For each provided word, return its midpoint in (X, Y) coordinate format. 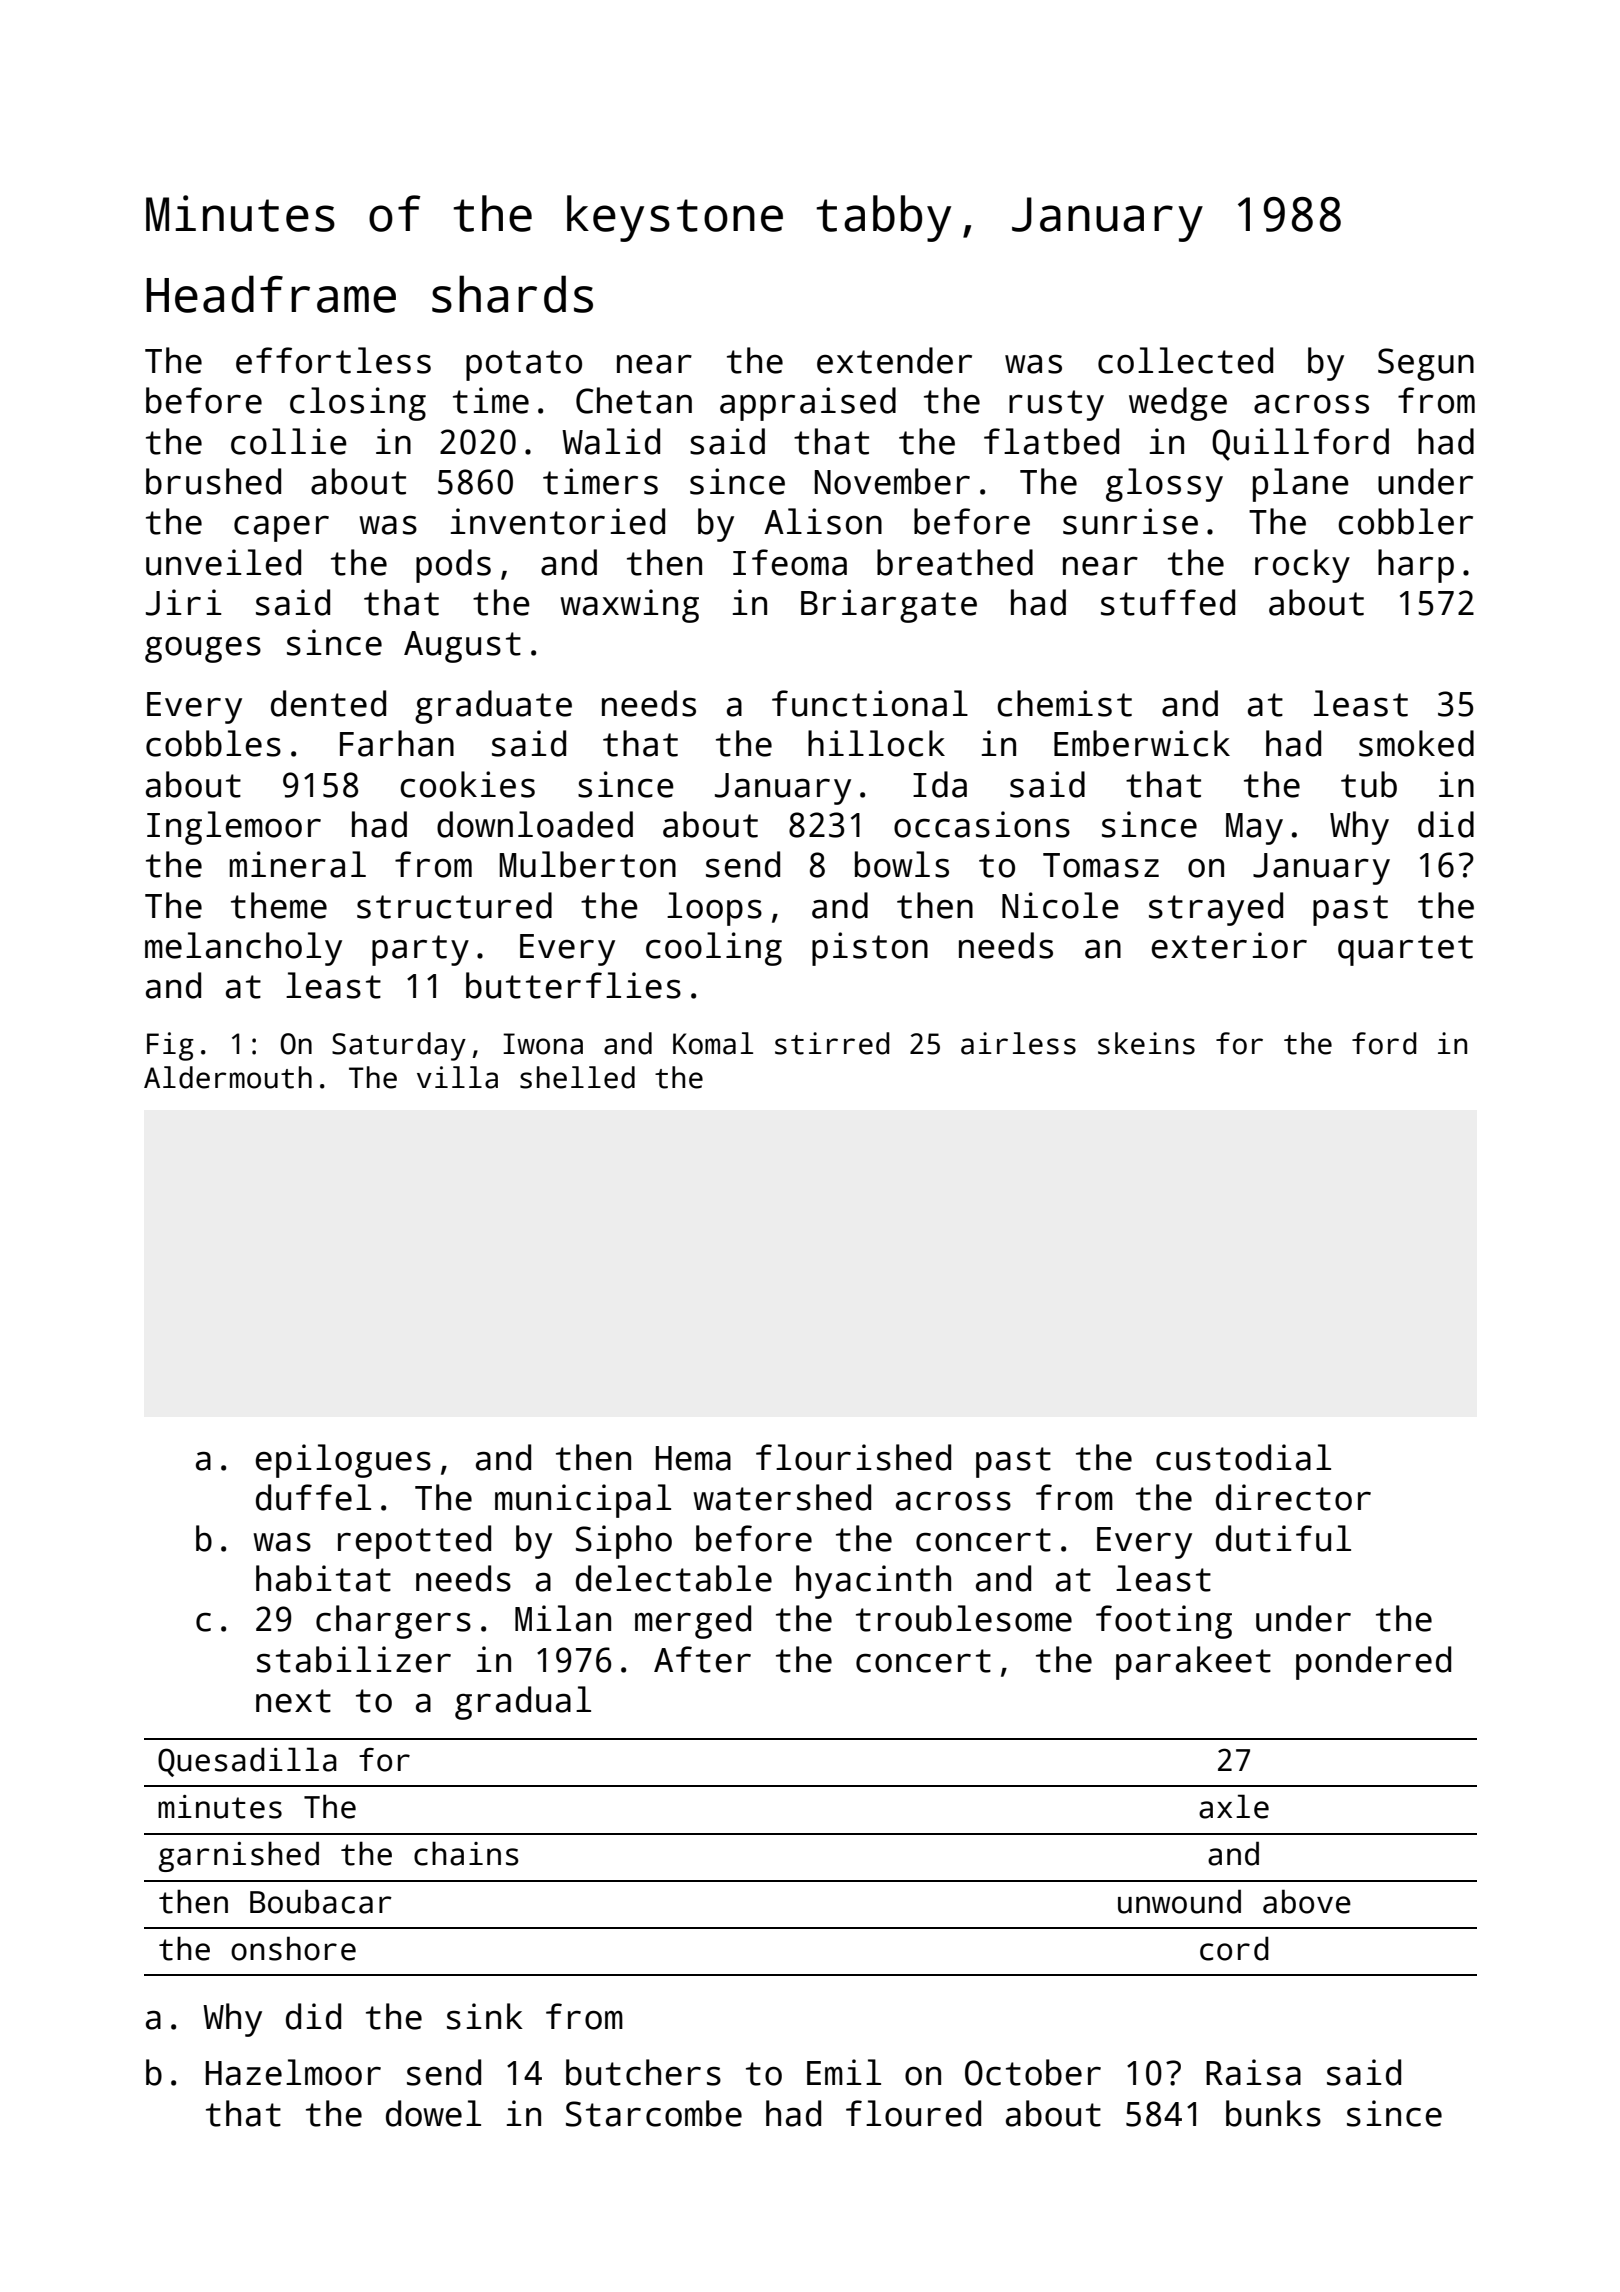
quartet (1405, 950)
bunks (1273, 2113)
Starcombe (654, 2113)
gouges (203, 650)
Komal (713, 1043)
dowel (433, 2113)
